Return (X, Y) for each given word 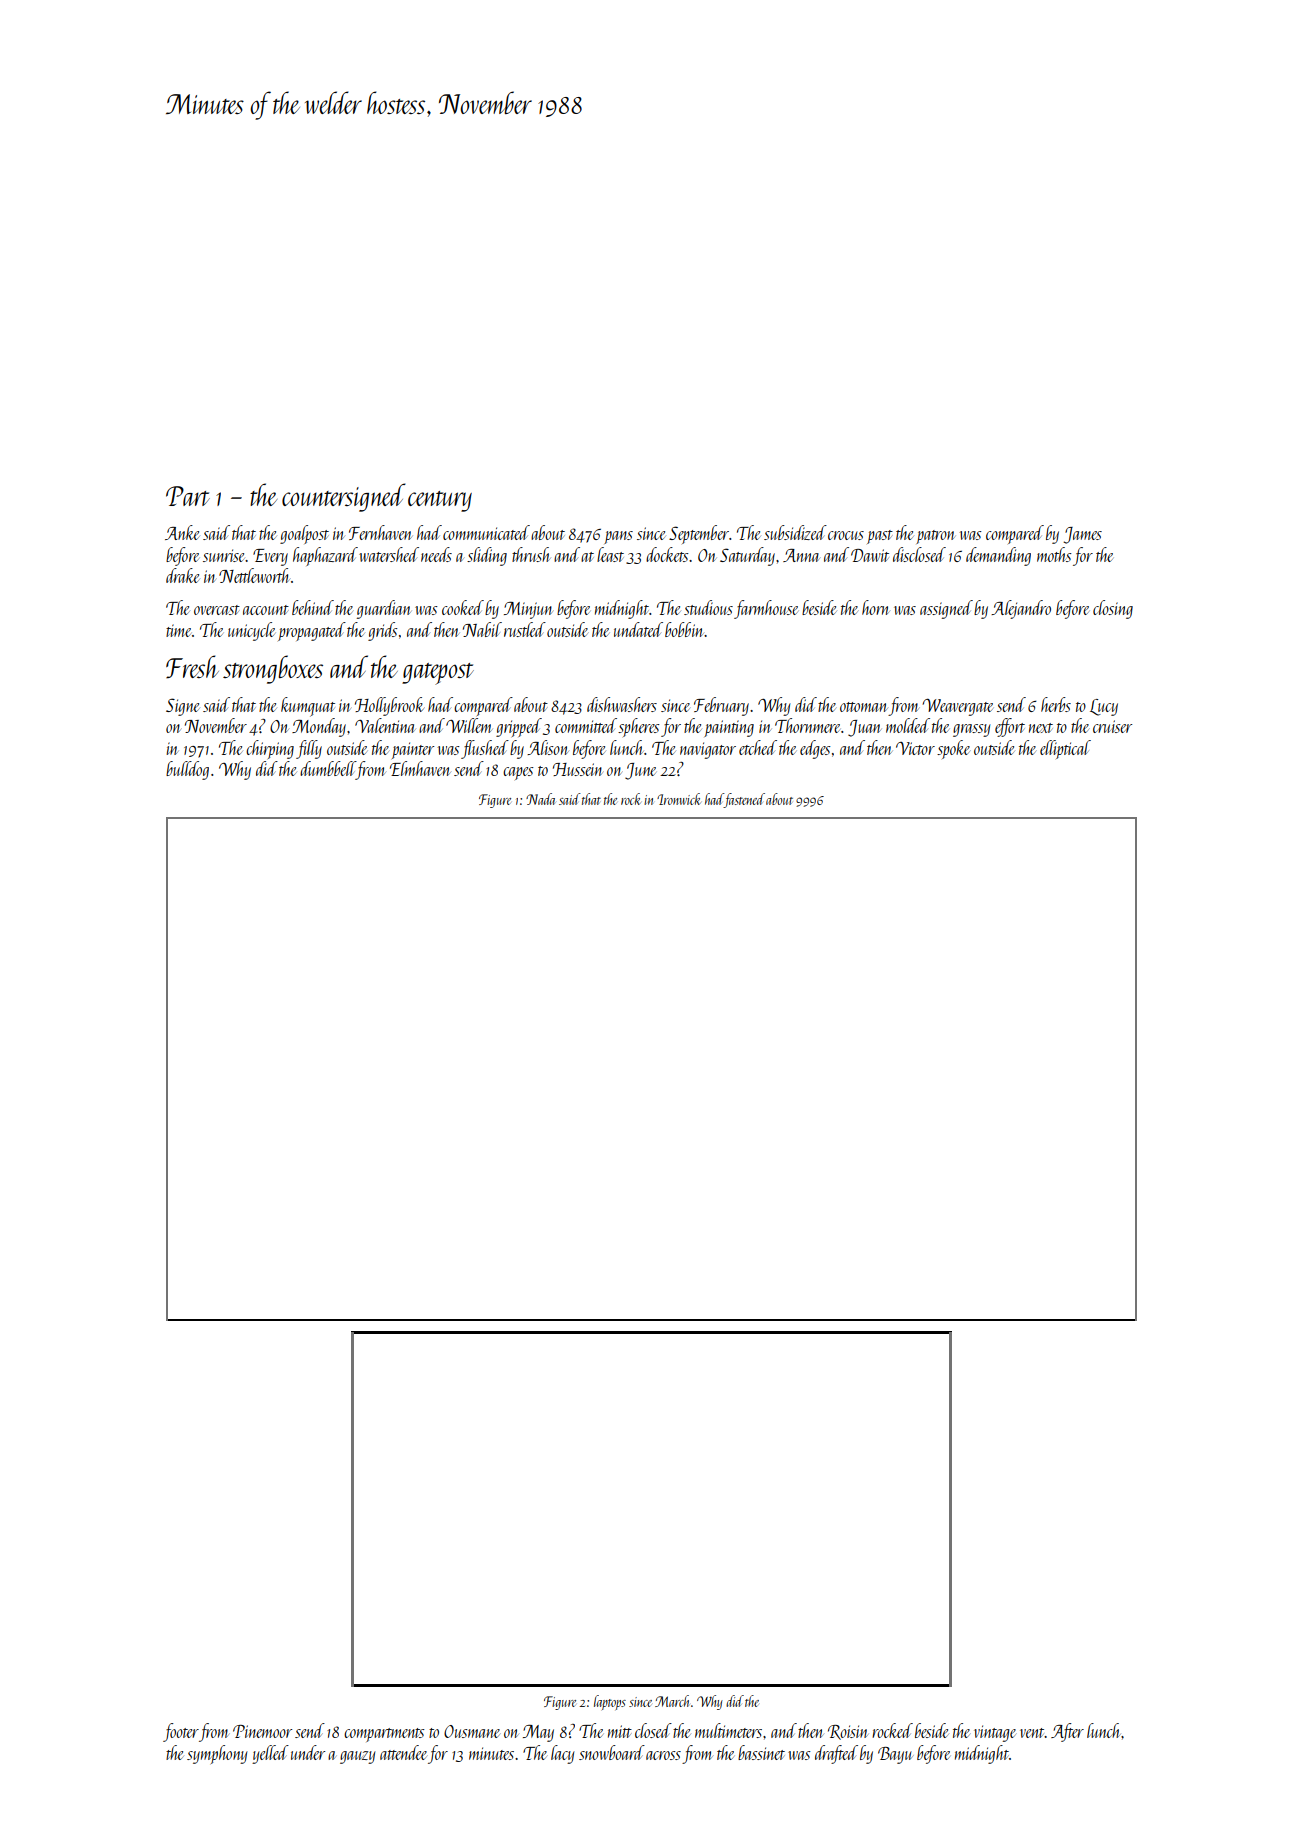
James (1083, 535)
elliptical (1065, 749)
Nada (540, 799)
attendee (403, 1752)
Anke (182, 532)
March (672, 1701)
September (699, 534)
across (663, 1755)
